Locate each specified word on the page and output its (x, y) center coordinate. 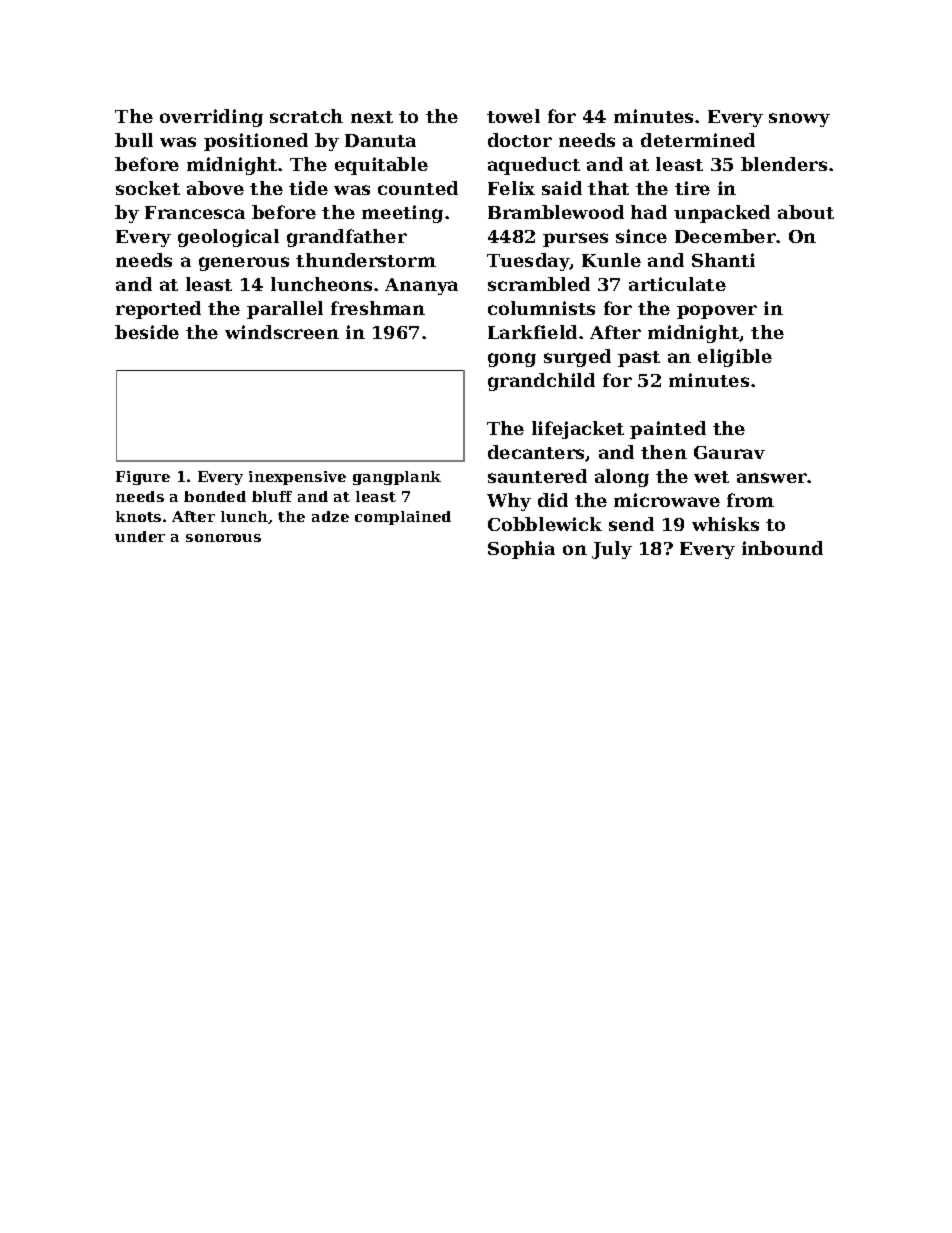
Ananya (421, 286)
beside (147, 332)
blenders (784, 164)
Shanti (723, 260)
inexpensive (297, 478)
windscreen (282, 332)
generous (244, 264)
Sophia (521, 550)
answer (772, 478)
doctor (520, 140)
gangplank (397, 478)
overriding (211, 118)
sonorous (223, 538)
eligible (735, 358)
